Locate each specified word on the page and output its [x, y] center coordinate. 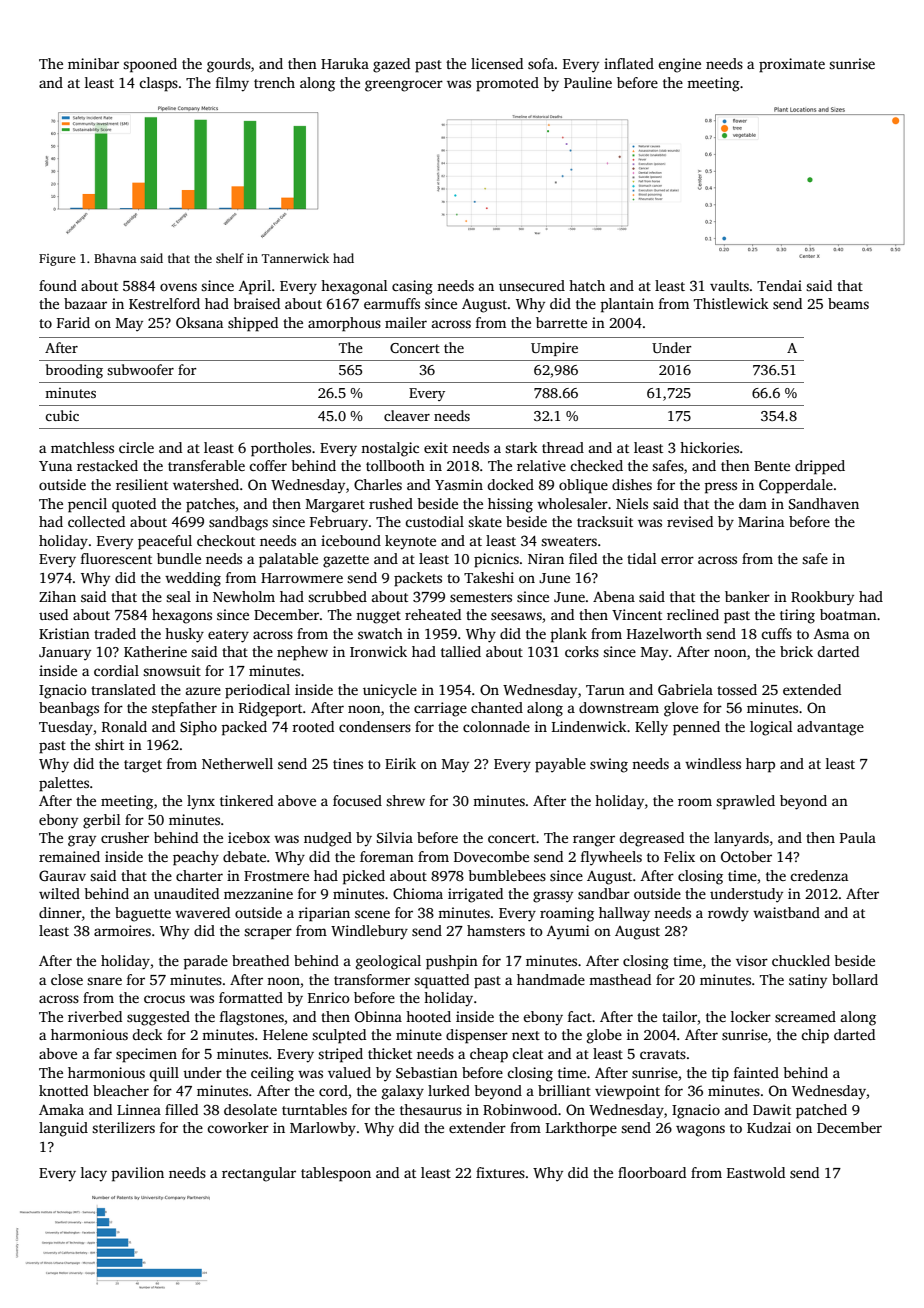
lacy [94, 1174]
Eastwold [756, 1172]
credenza [819, 875]
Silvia [395, 837]
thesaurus [431, 1109]
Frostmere [276, 876]
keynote [410, 542]
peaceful [165, 542]
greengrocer [404, 86]
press [720, 488]
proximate [792, 65]
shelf [230, 258]
